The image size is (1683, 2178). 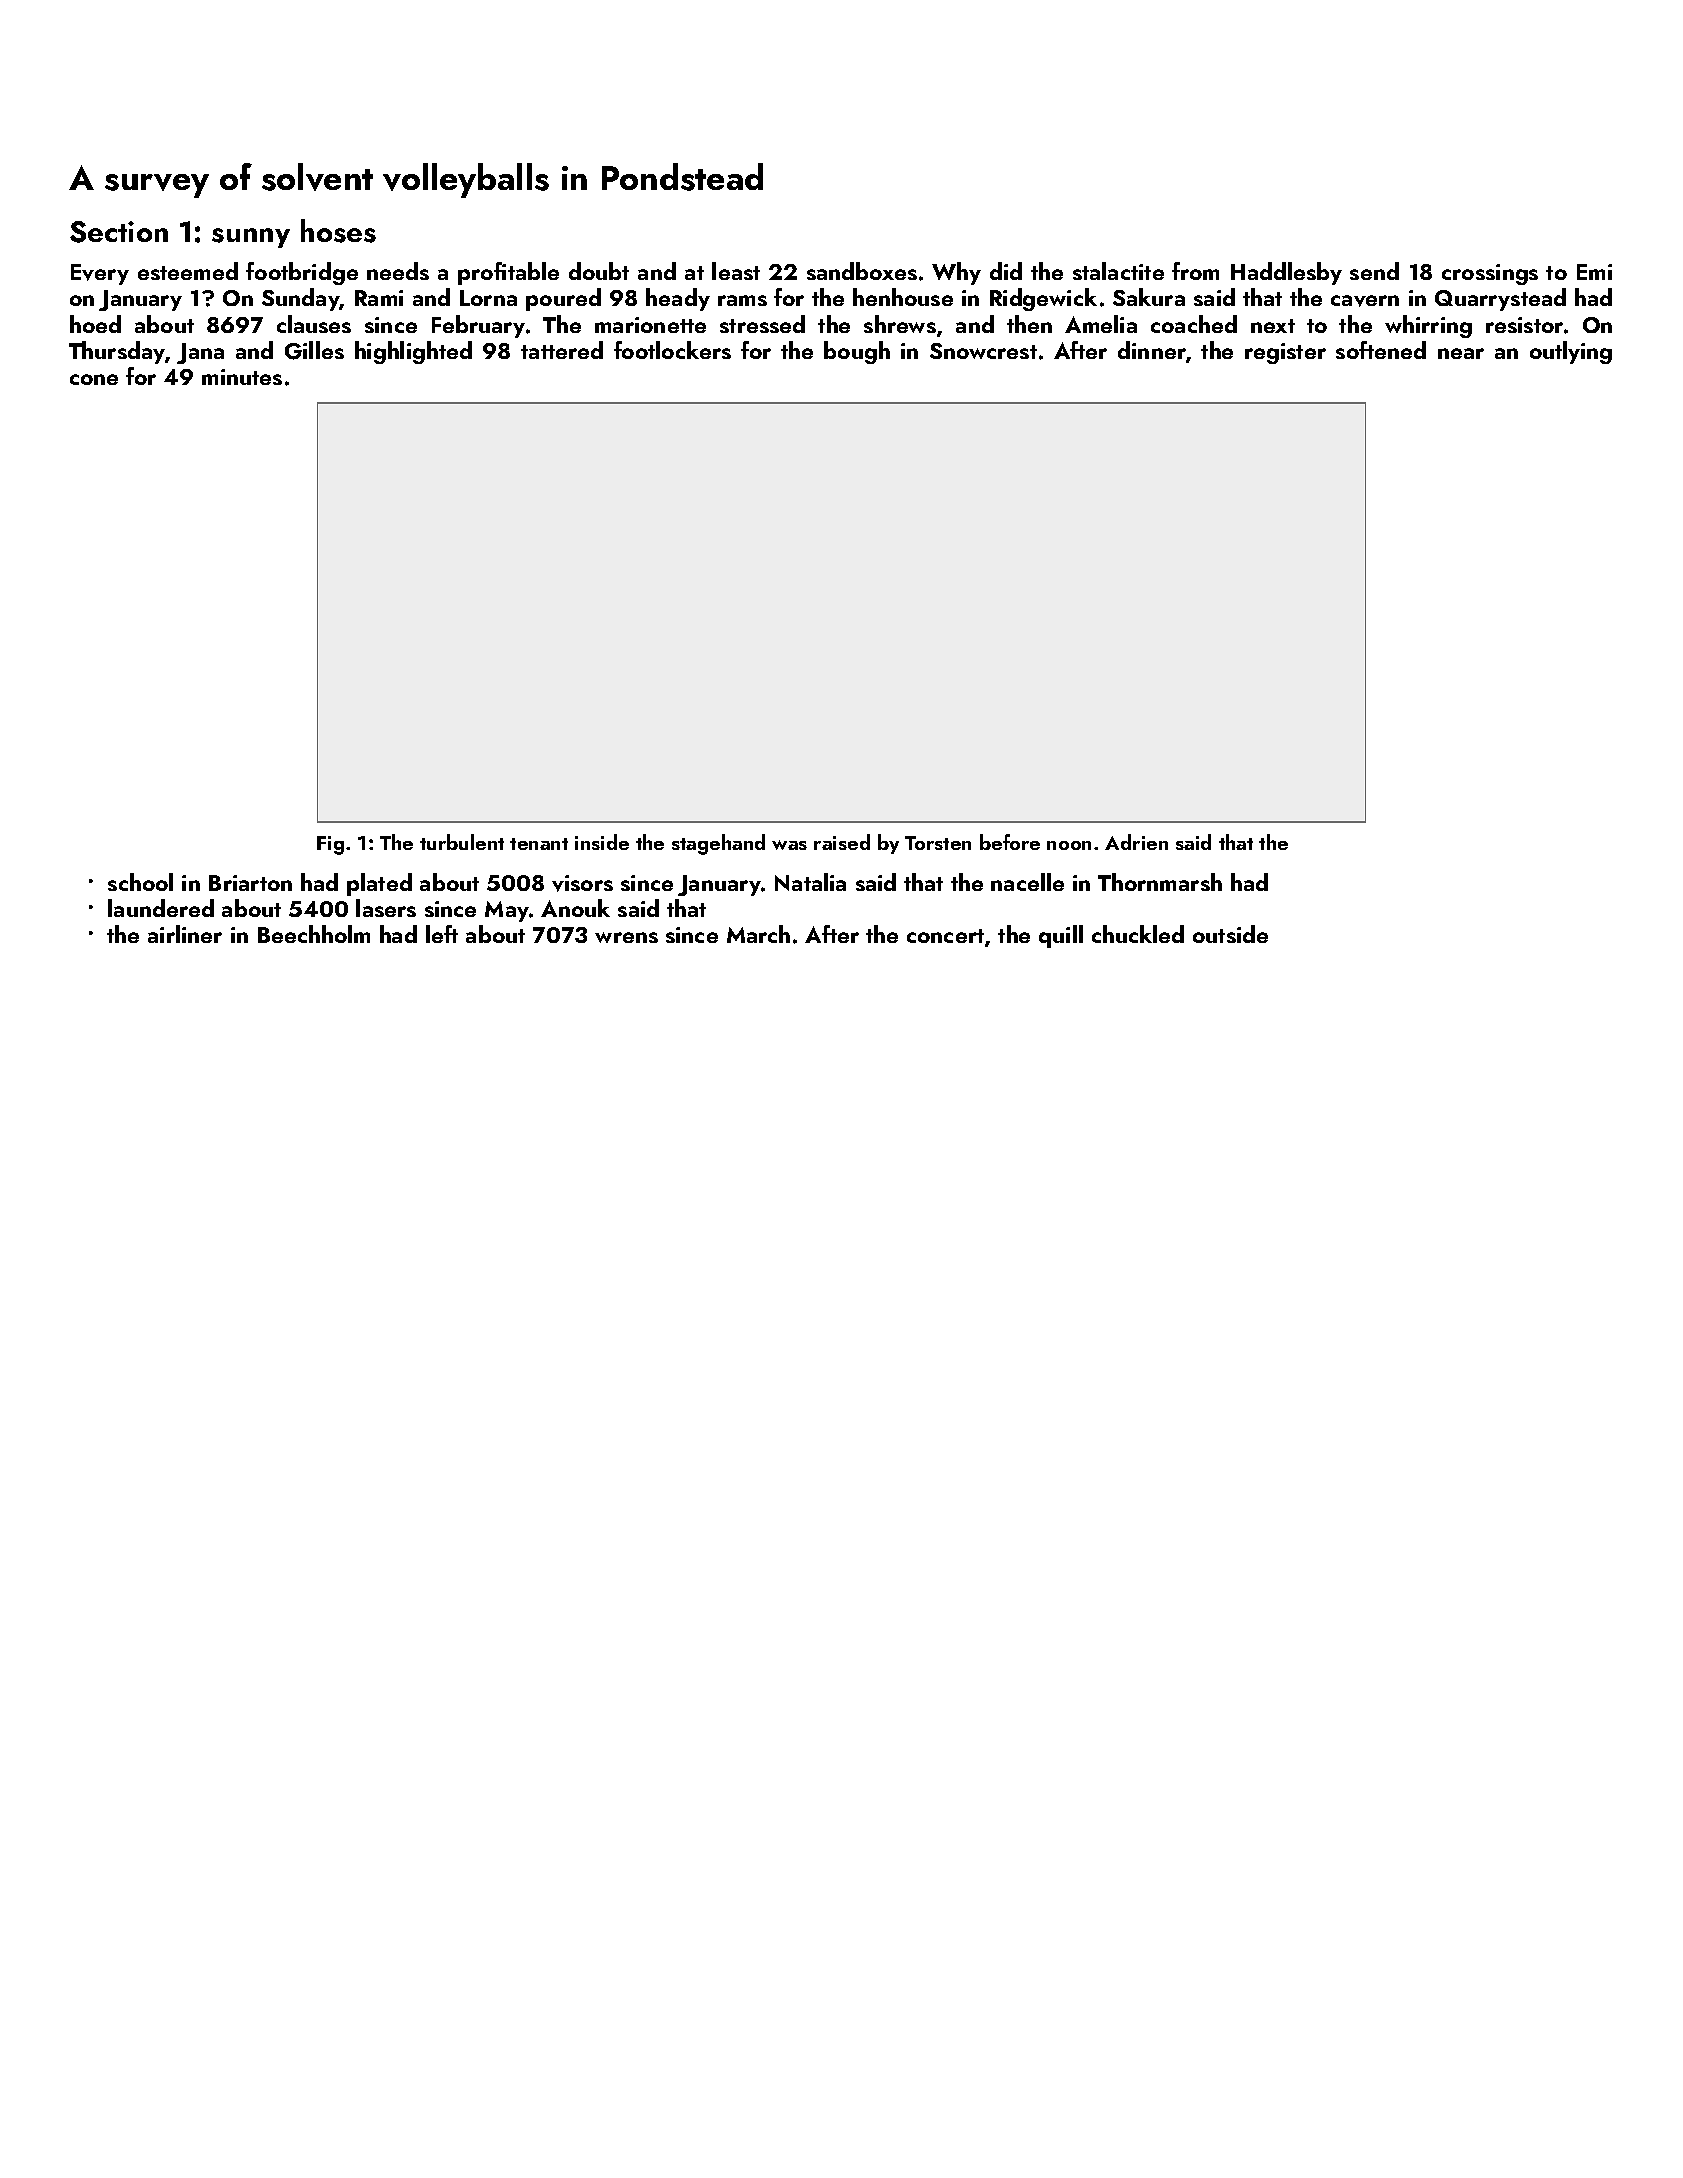 I want to click on Fig, so click(x=330, y=845).
